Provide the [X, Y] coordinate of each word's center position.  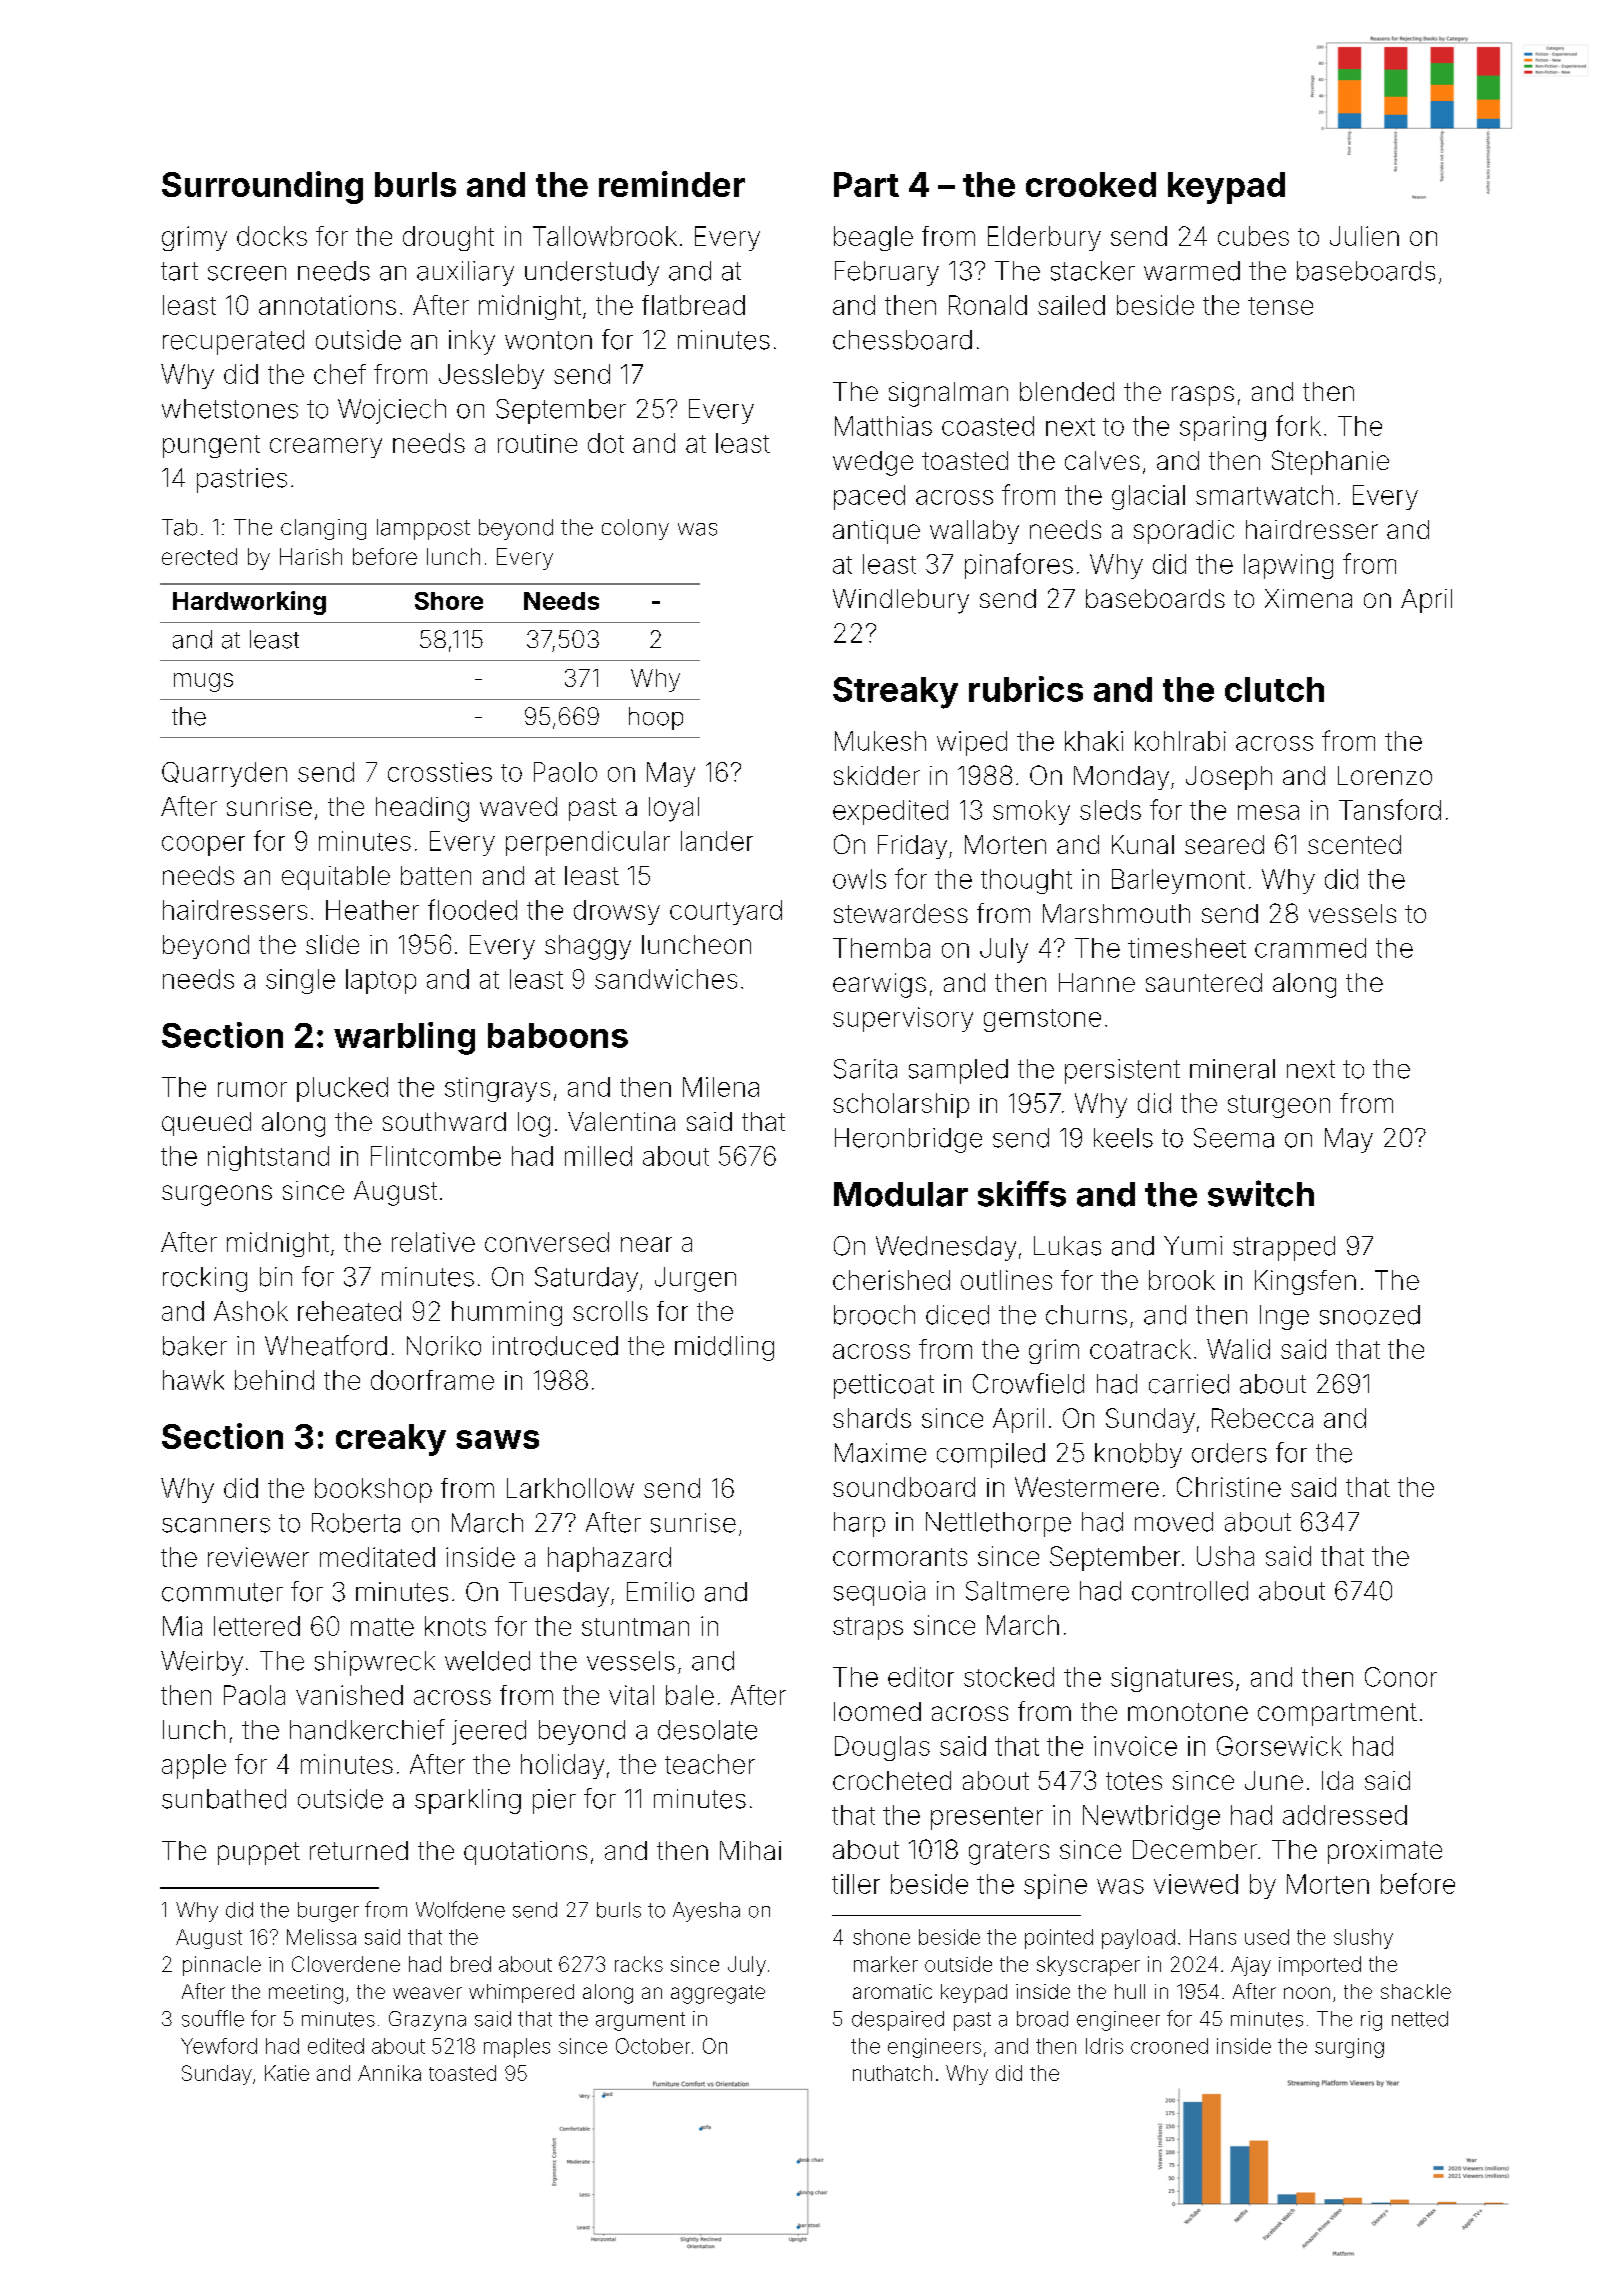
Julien [1364, 236]
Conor [1401, 1677]
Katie [287, 2073]
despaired [898, 2021]
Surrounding [262, 187]
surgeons [217, 1195]
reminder [672, 184]
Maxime [880, 1453]
